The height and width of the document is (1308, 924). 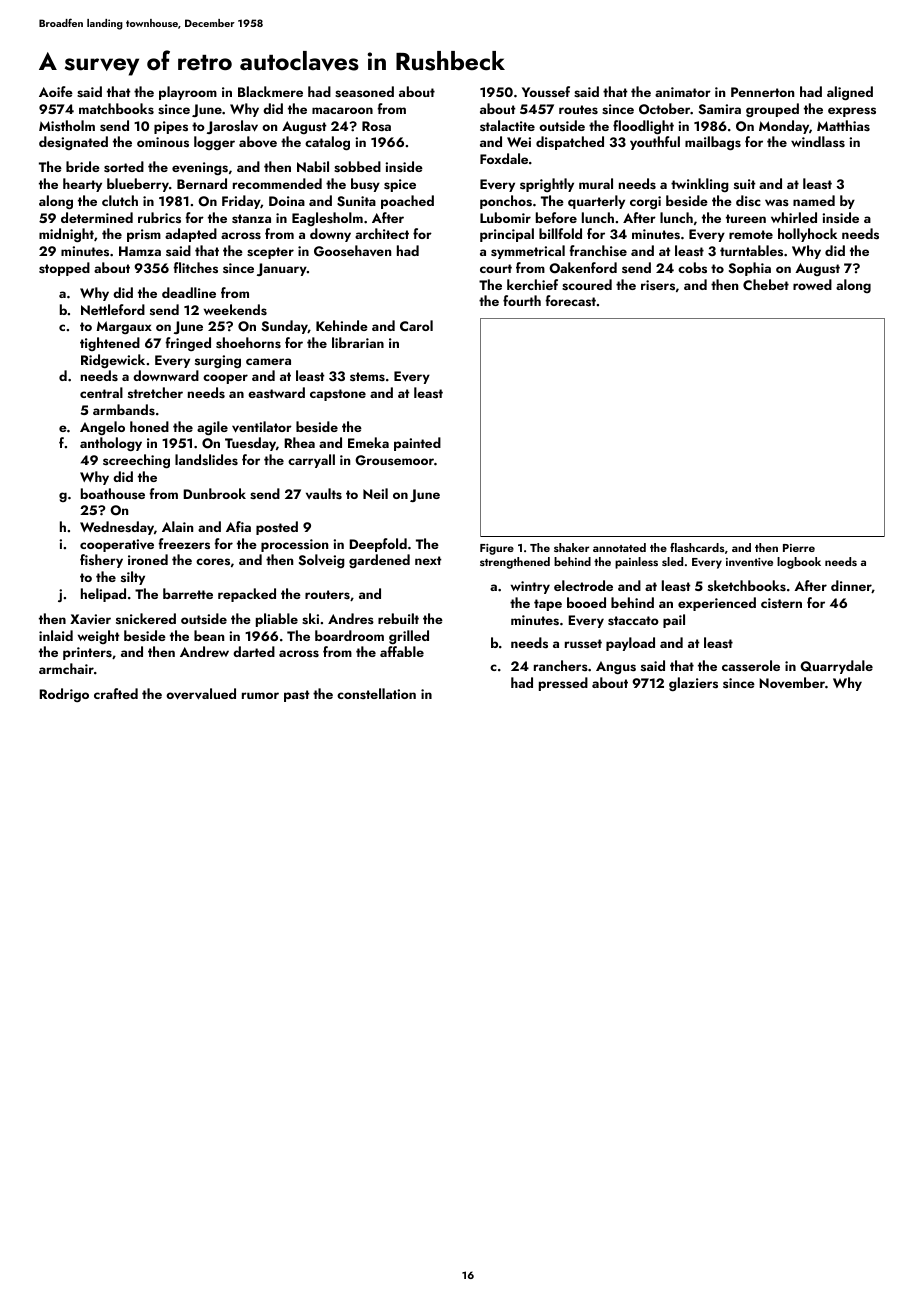 I want to click on designated, so click(x=73, y=143).
